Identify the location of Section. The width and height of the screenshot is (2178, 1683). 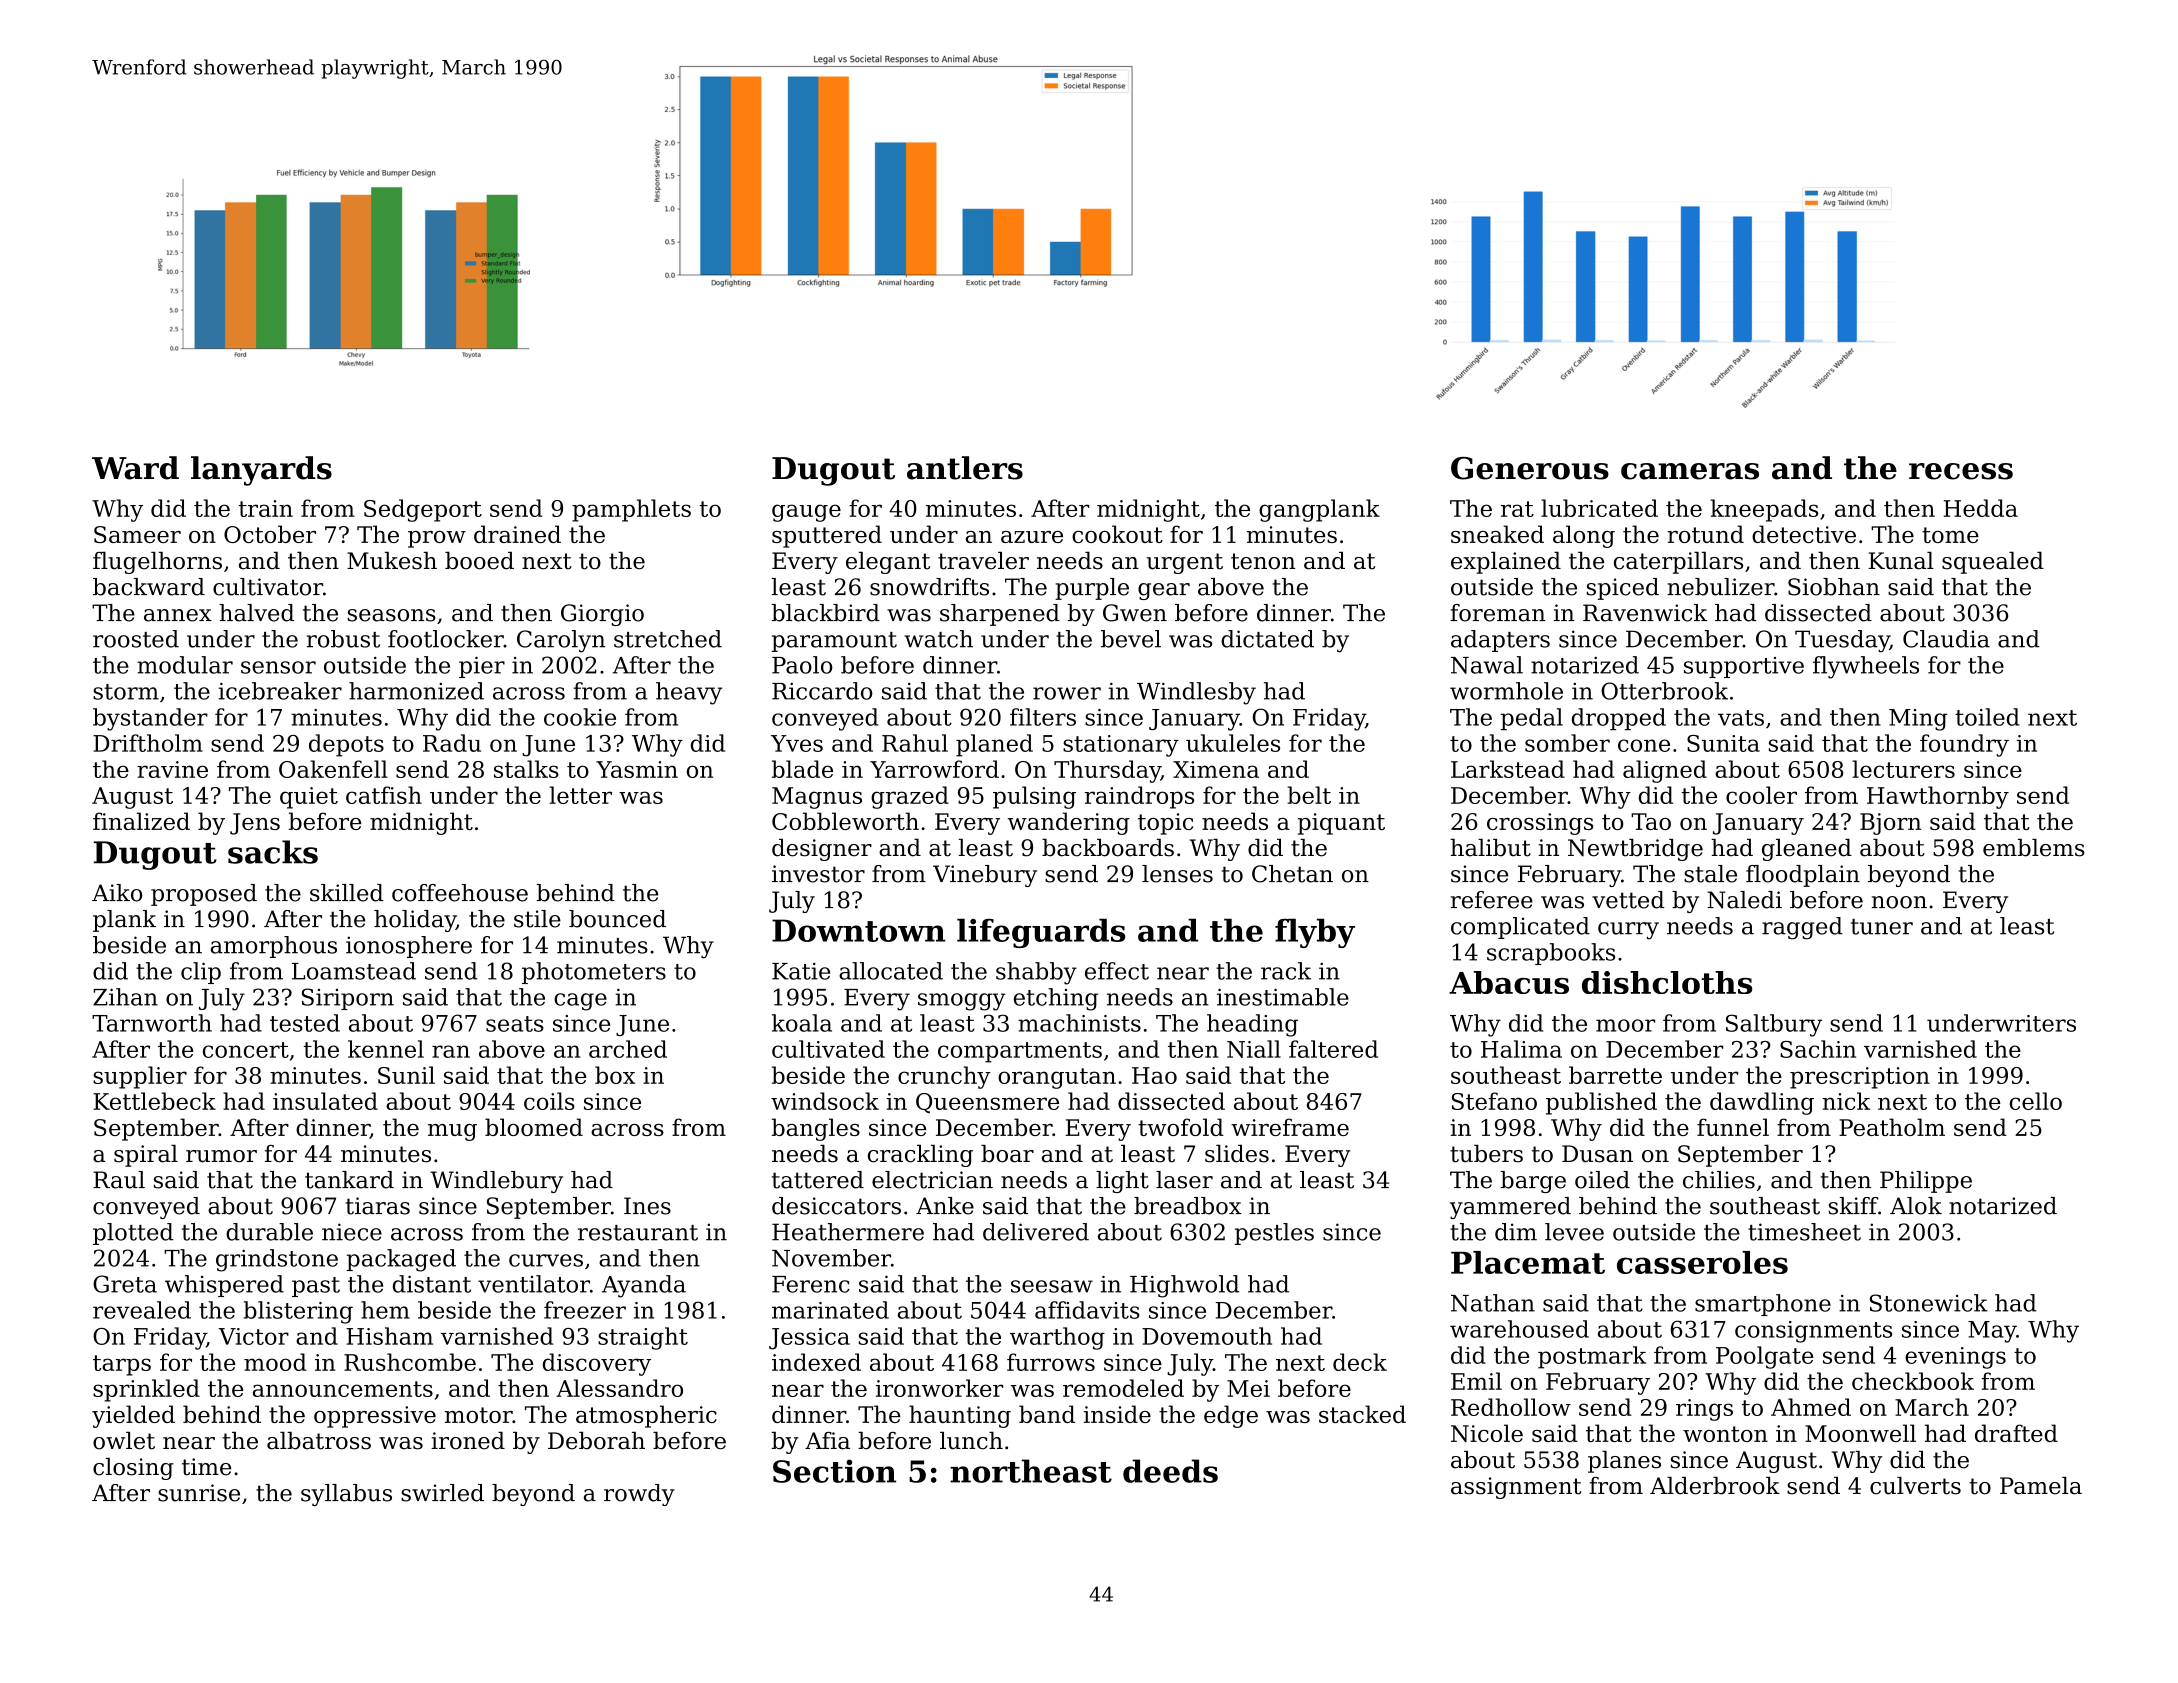
(834, 1471).
